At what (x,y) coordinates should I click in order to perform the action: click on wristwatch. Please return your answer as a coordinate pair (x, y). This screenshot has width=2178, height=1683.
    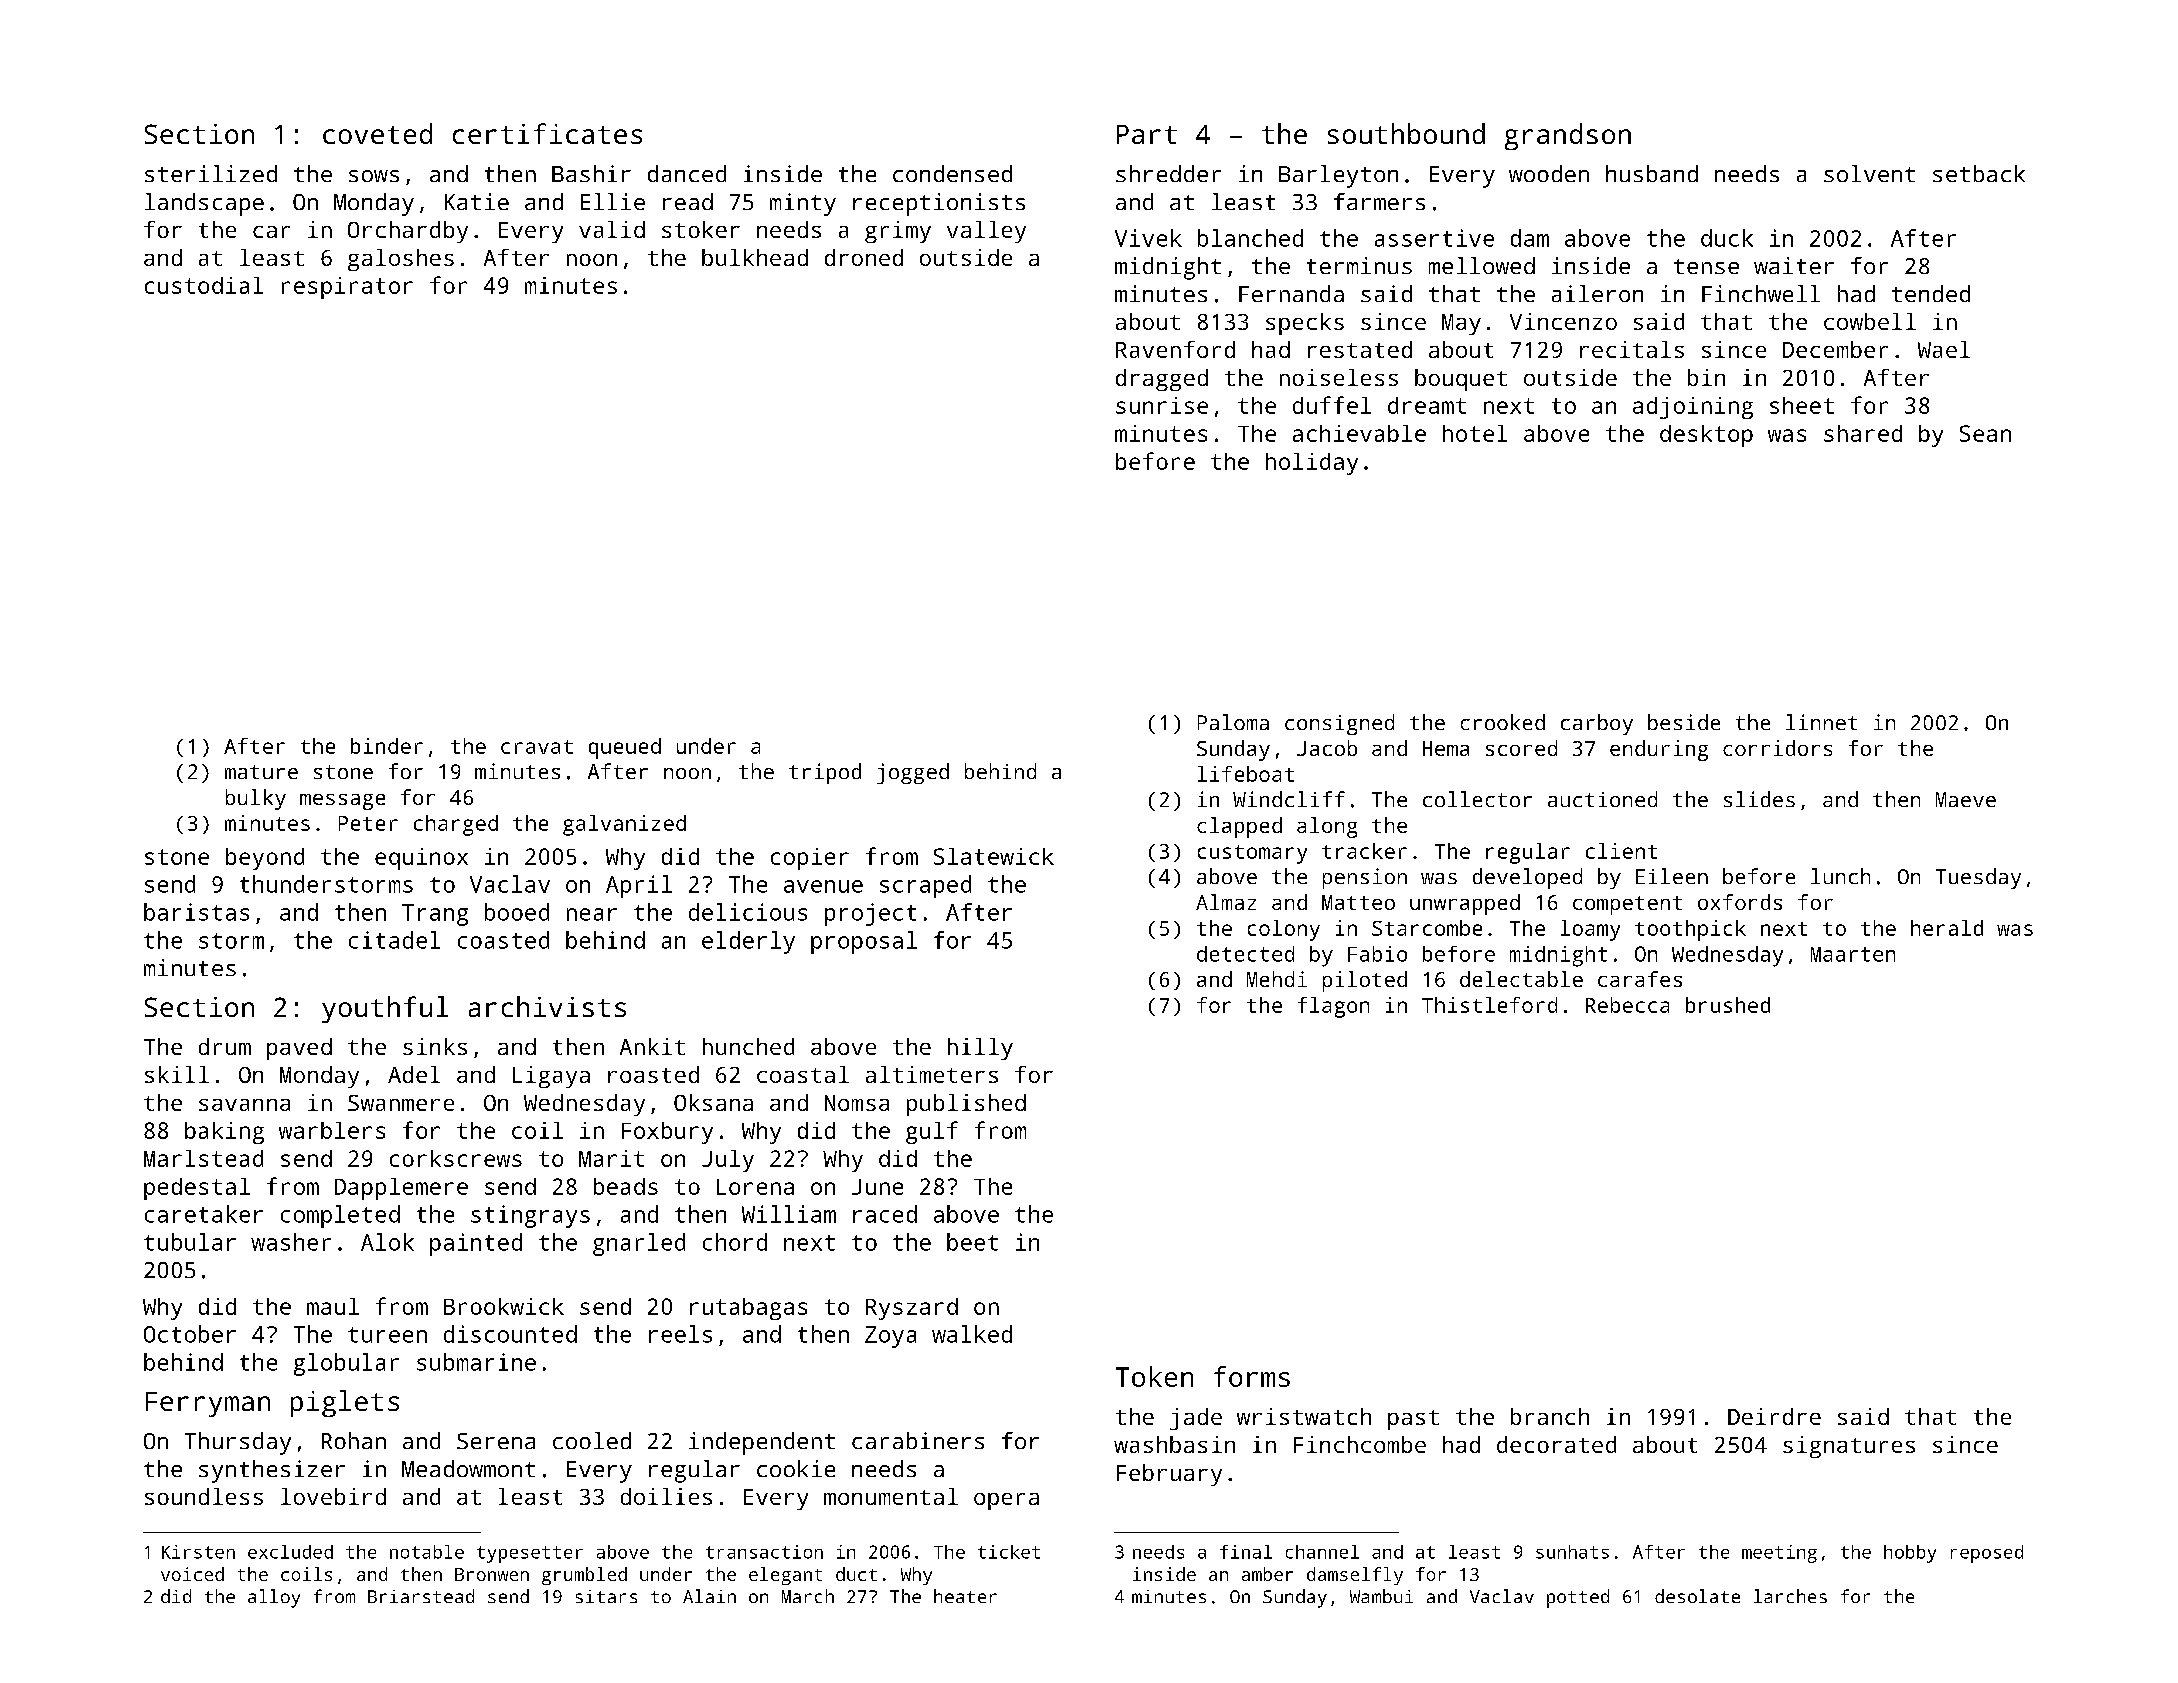
    Looking at the image, I should click on (1304, 1416).
